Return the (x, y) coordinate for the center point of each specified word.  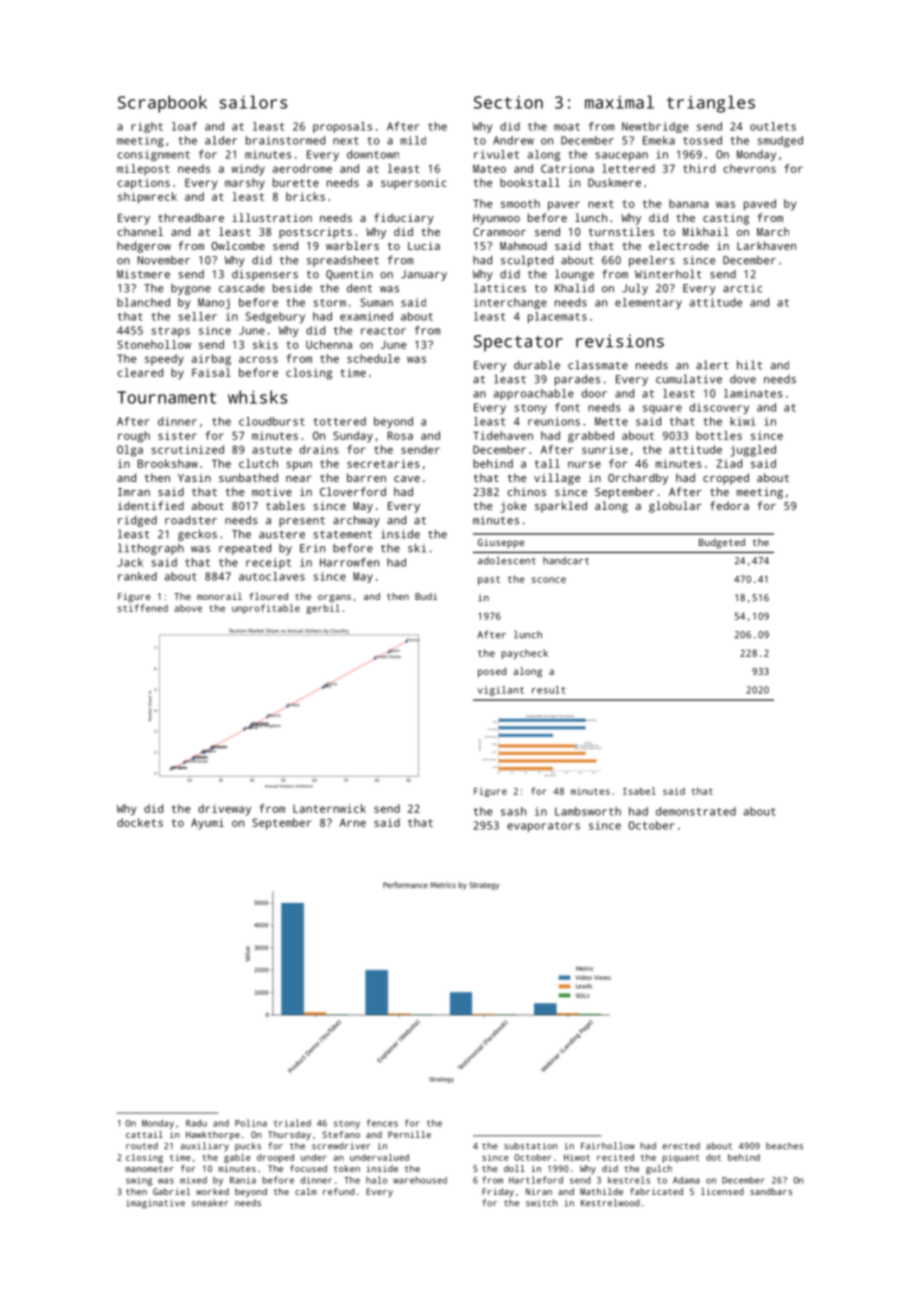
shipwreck (147, 198)
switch (542, 1203)
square (662, 409)
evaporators (543, 827)
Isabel (639, 791)
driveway (224, 810)
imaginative (155, 1204)
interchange (510, 303)
